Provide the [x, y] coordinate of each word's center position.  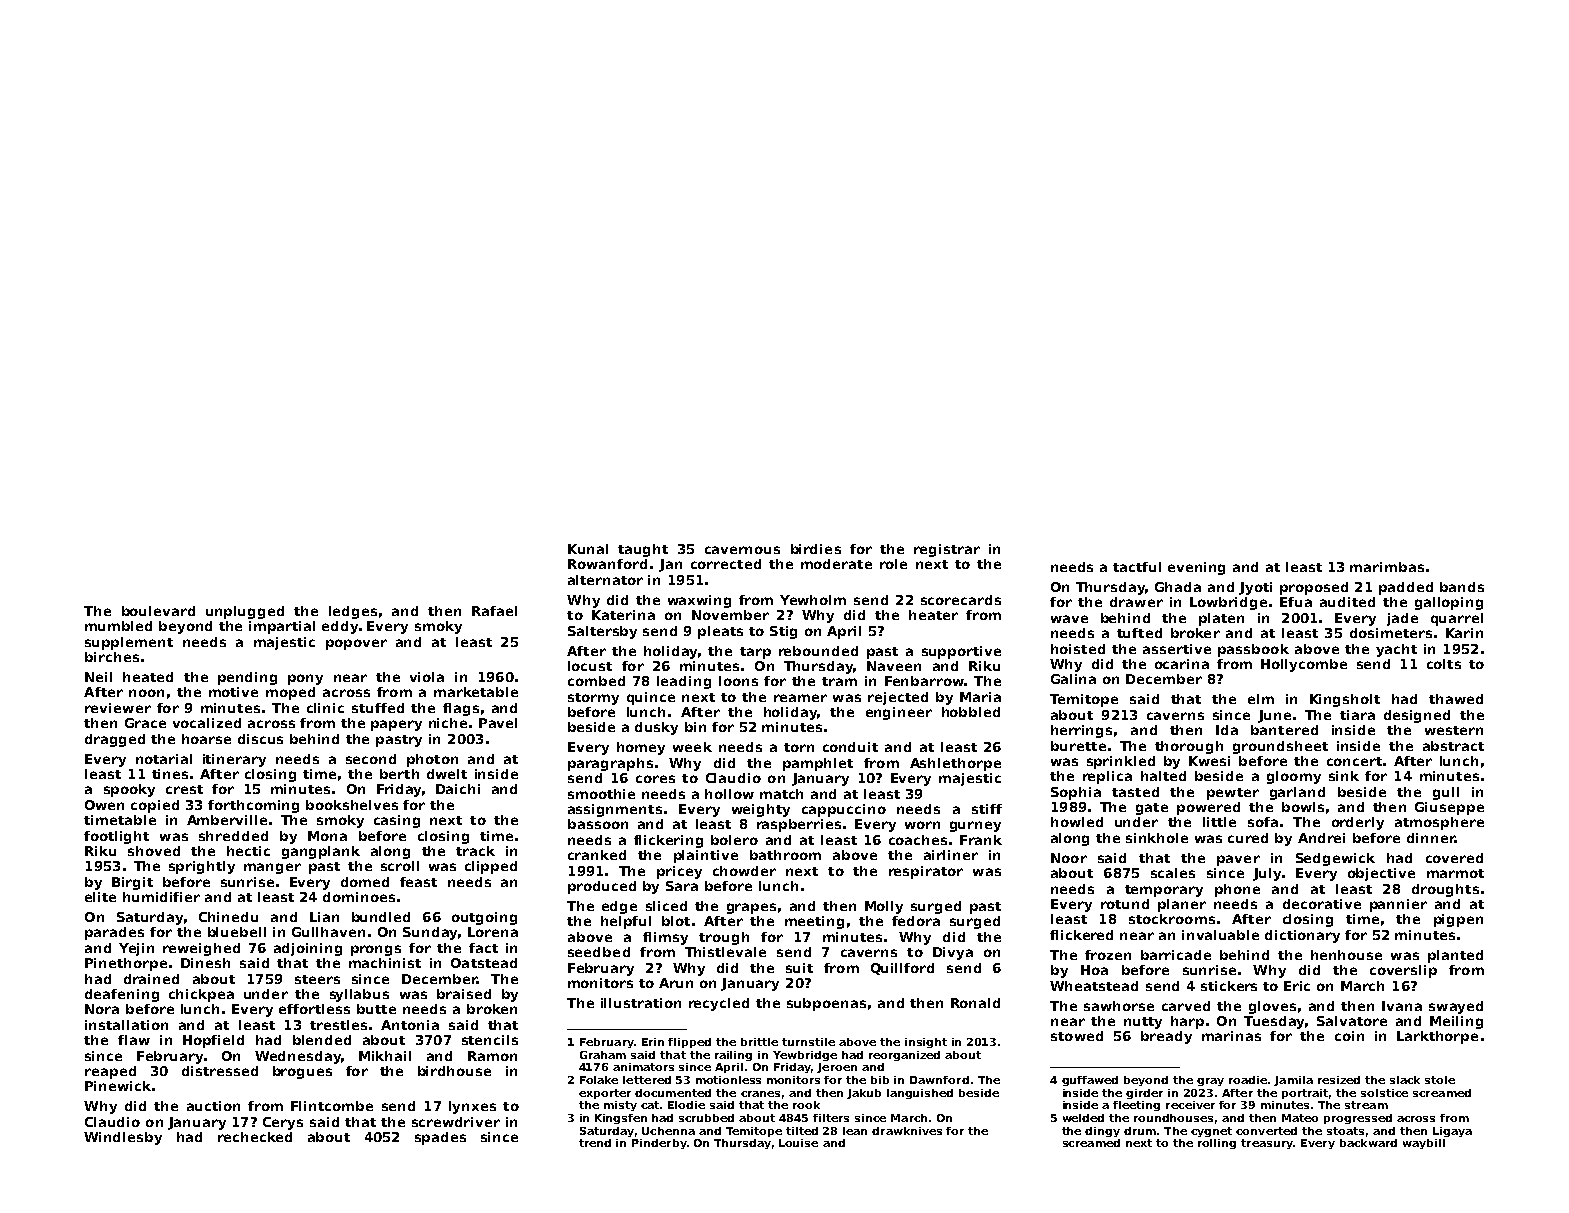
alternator [605, 580]
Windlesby [123, 1138]
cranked [597, 855]
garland [1297, 793]
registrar [947, 550]
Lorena [493, 932]
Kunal [588, 549]
